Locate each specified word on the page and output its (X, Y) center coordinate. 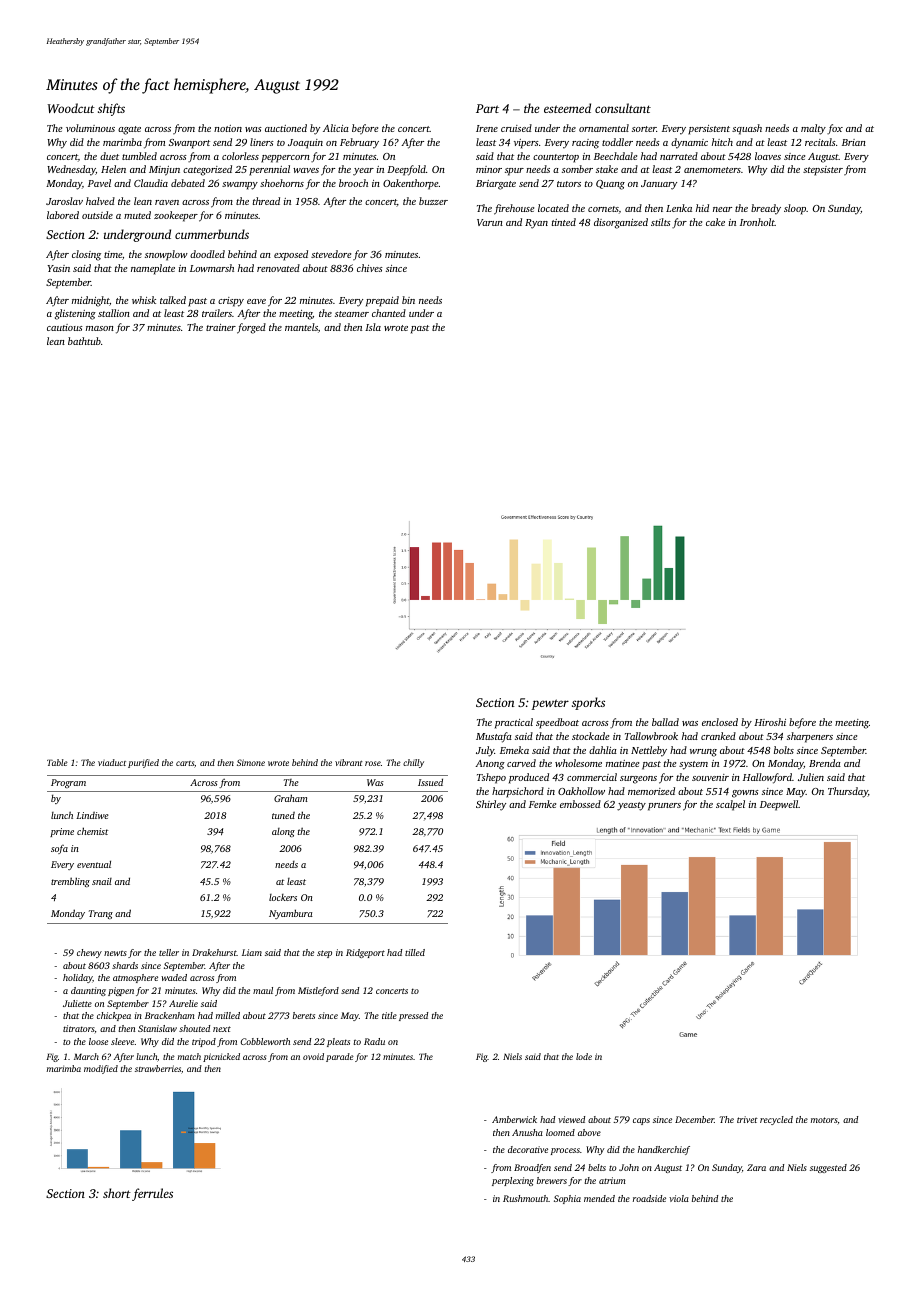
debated (188, 183)
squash (747, 129)
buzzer (433, 201)
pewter (550, 704)
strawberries (158, 1068)
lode (584, 1056)
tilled (415, 952)
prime (62, 832)
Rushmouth (525, 1198)
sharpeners (810, 737)
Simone (251, 762)
